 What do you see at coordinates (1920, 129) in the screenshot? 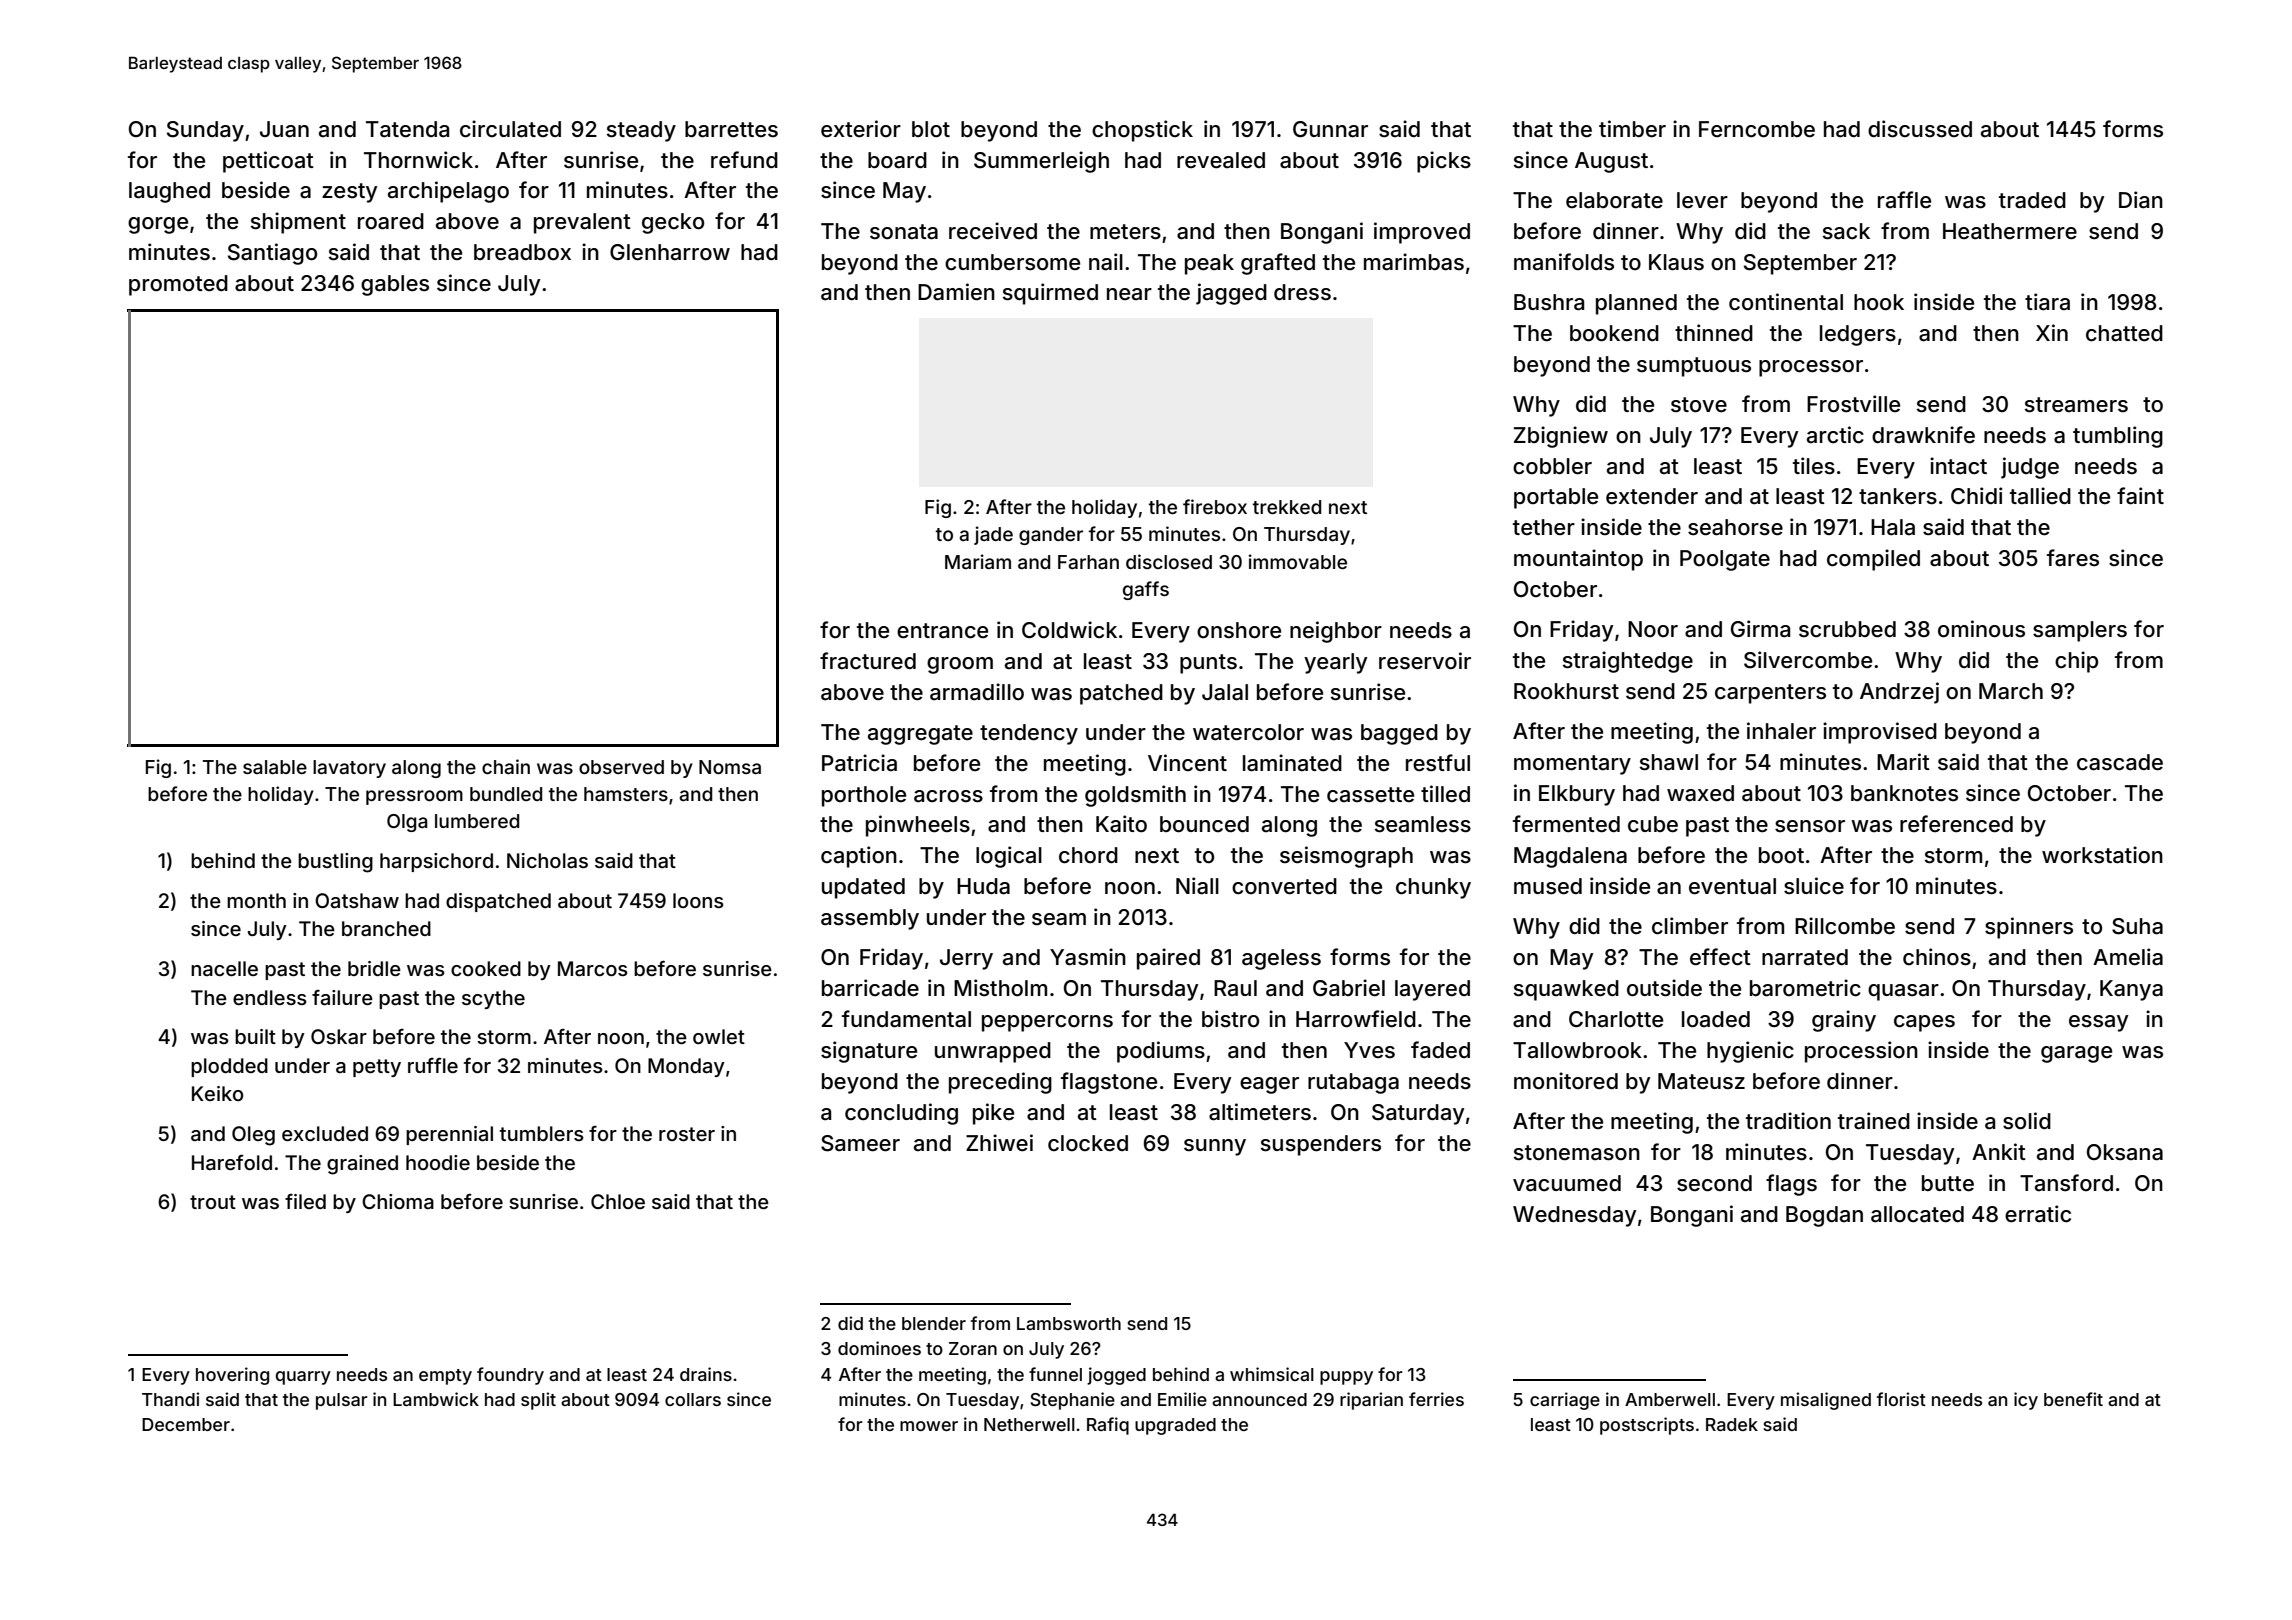
I see `discussed` at bounding box center [1920, 129].
